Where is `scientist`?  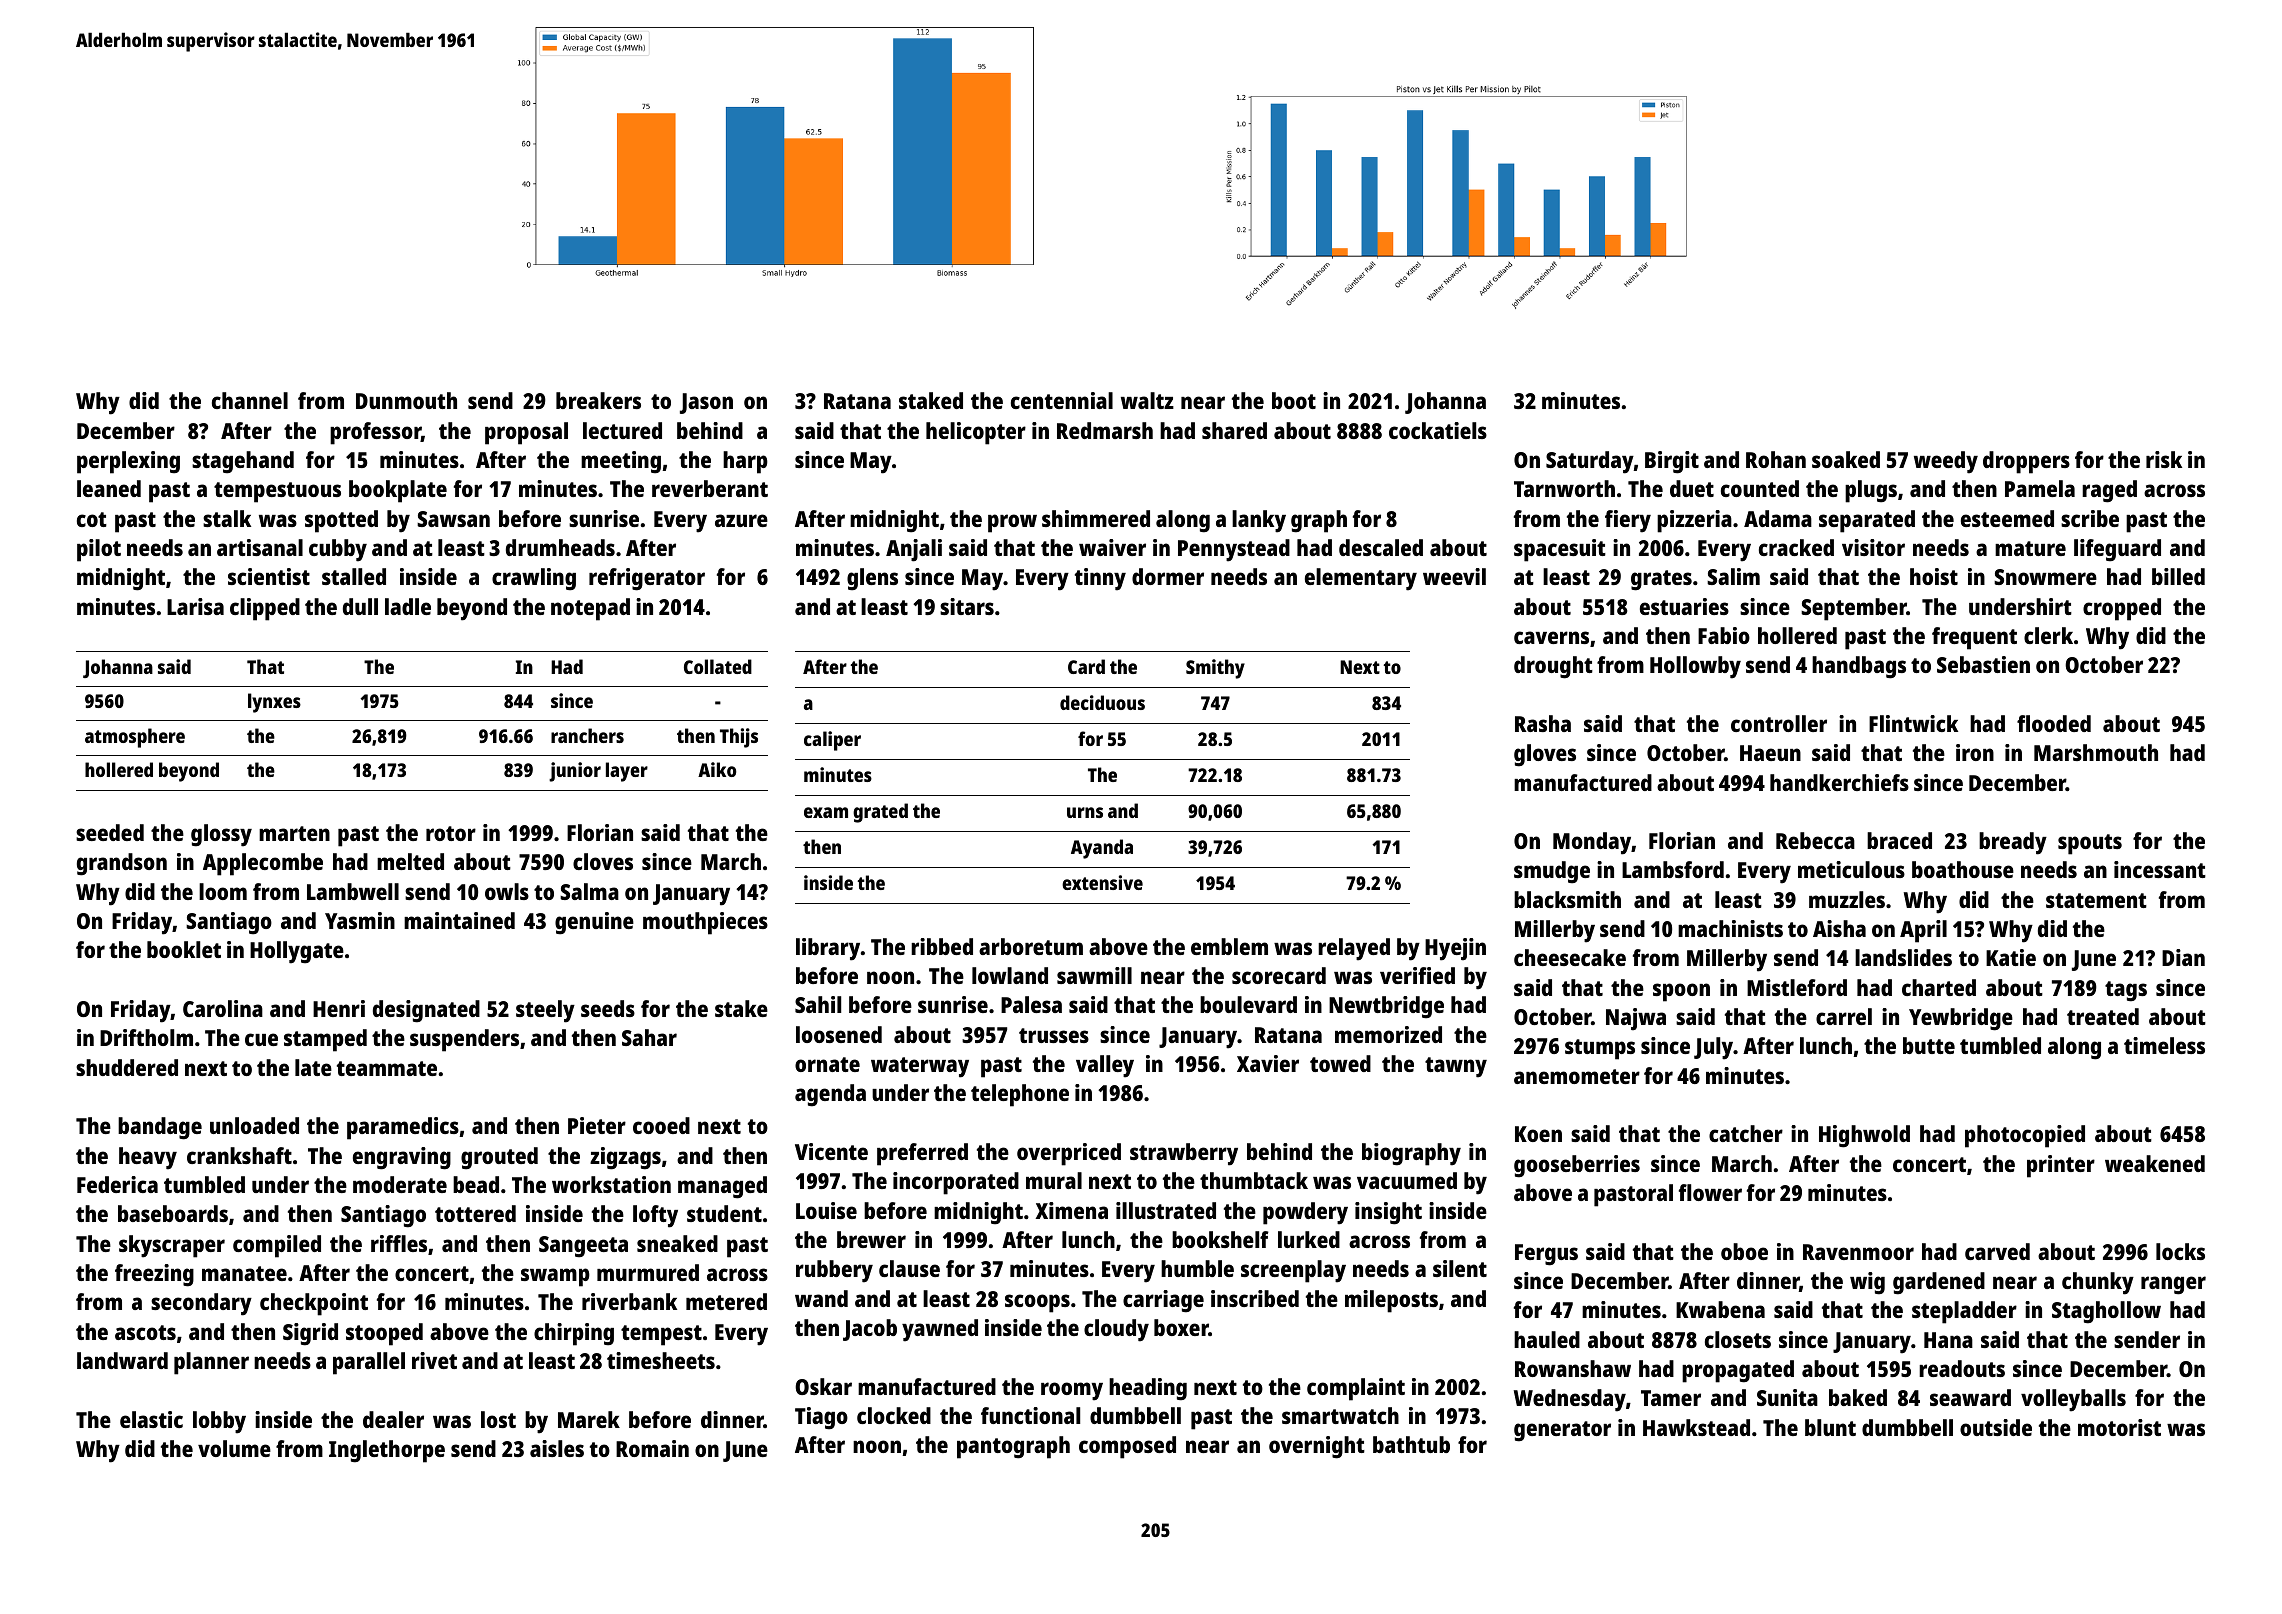 scientist is located at coordinates (269, 576).
